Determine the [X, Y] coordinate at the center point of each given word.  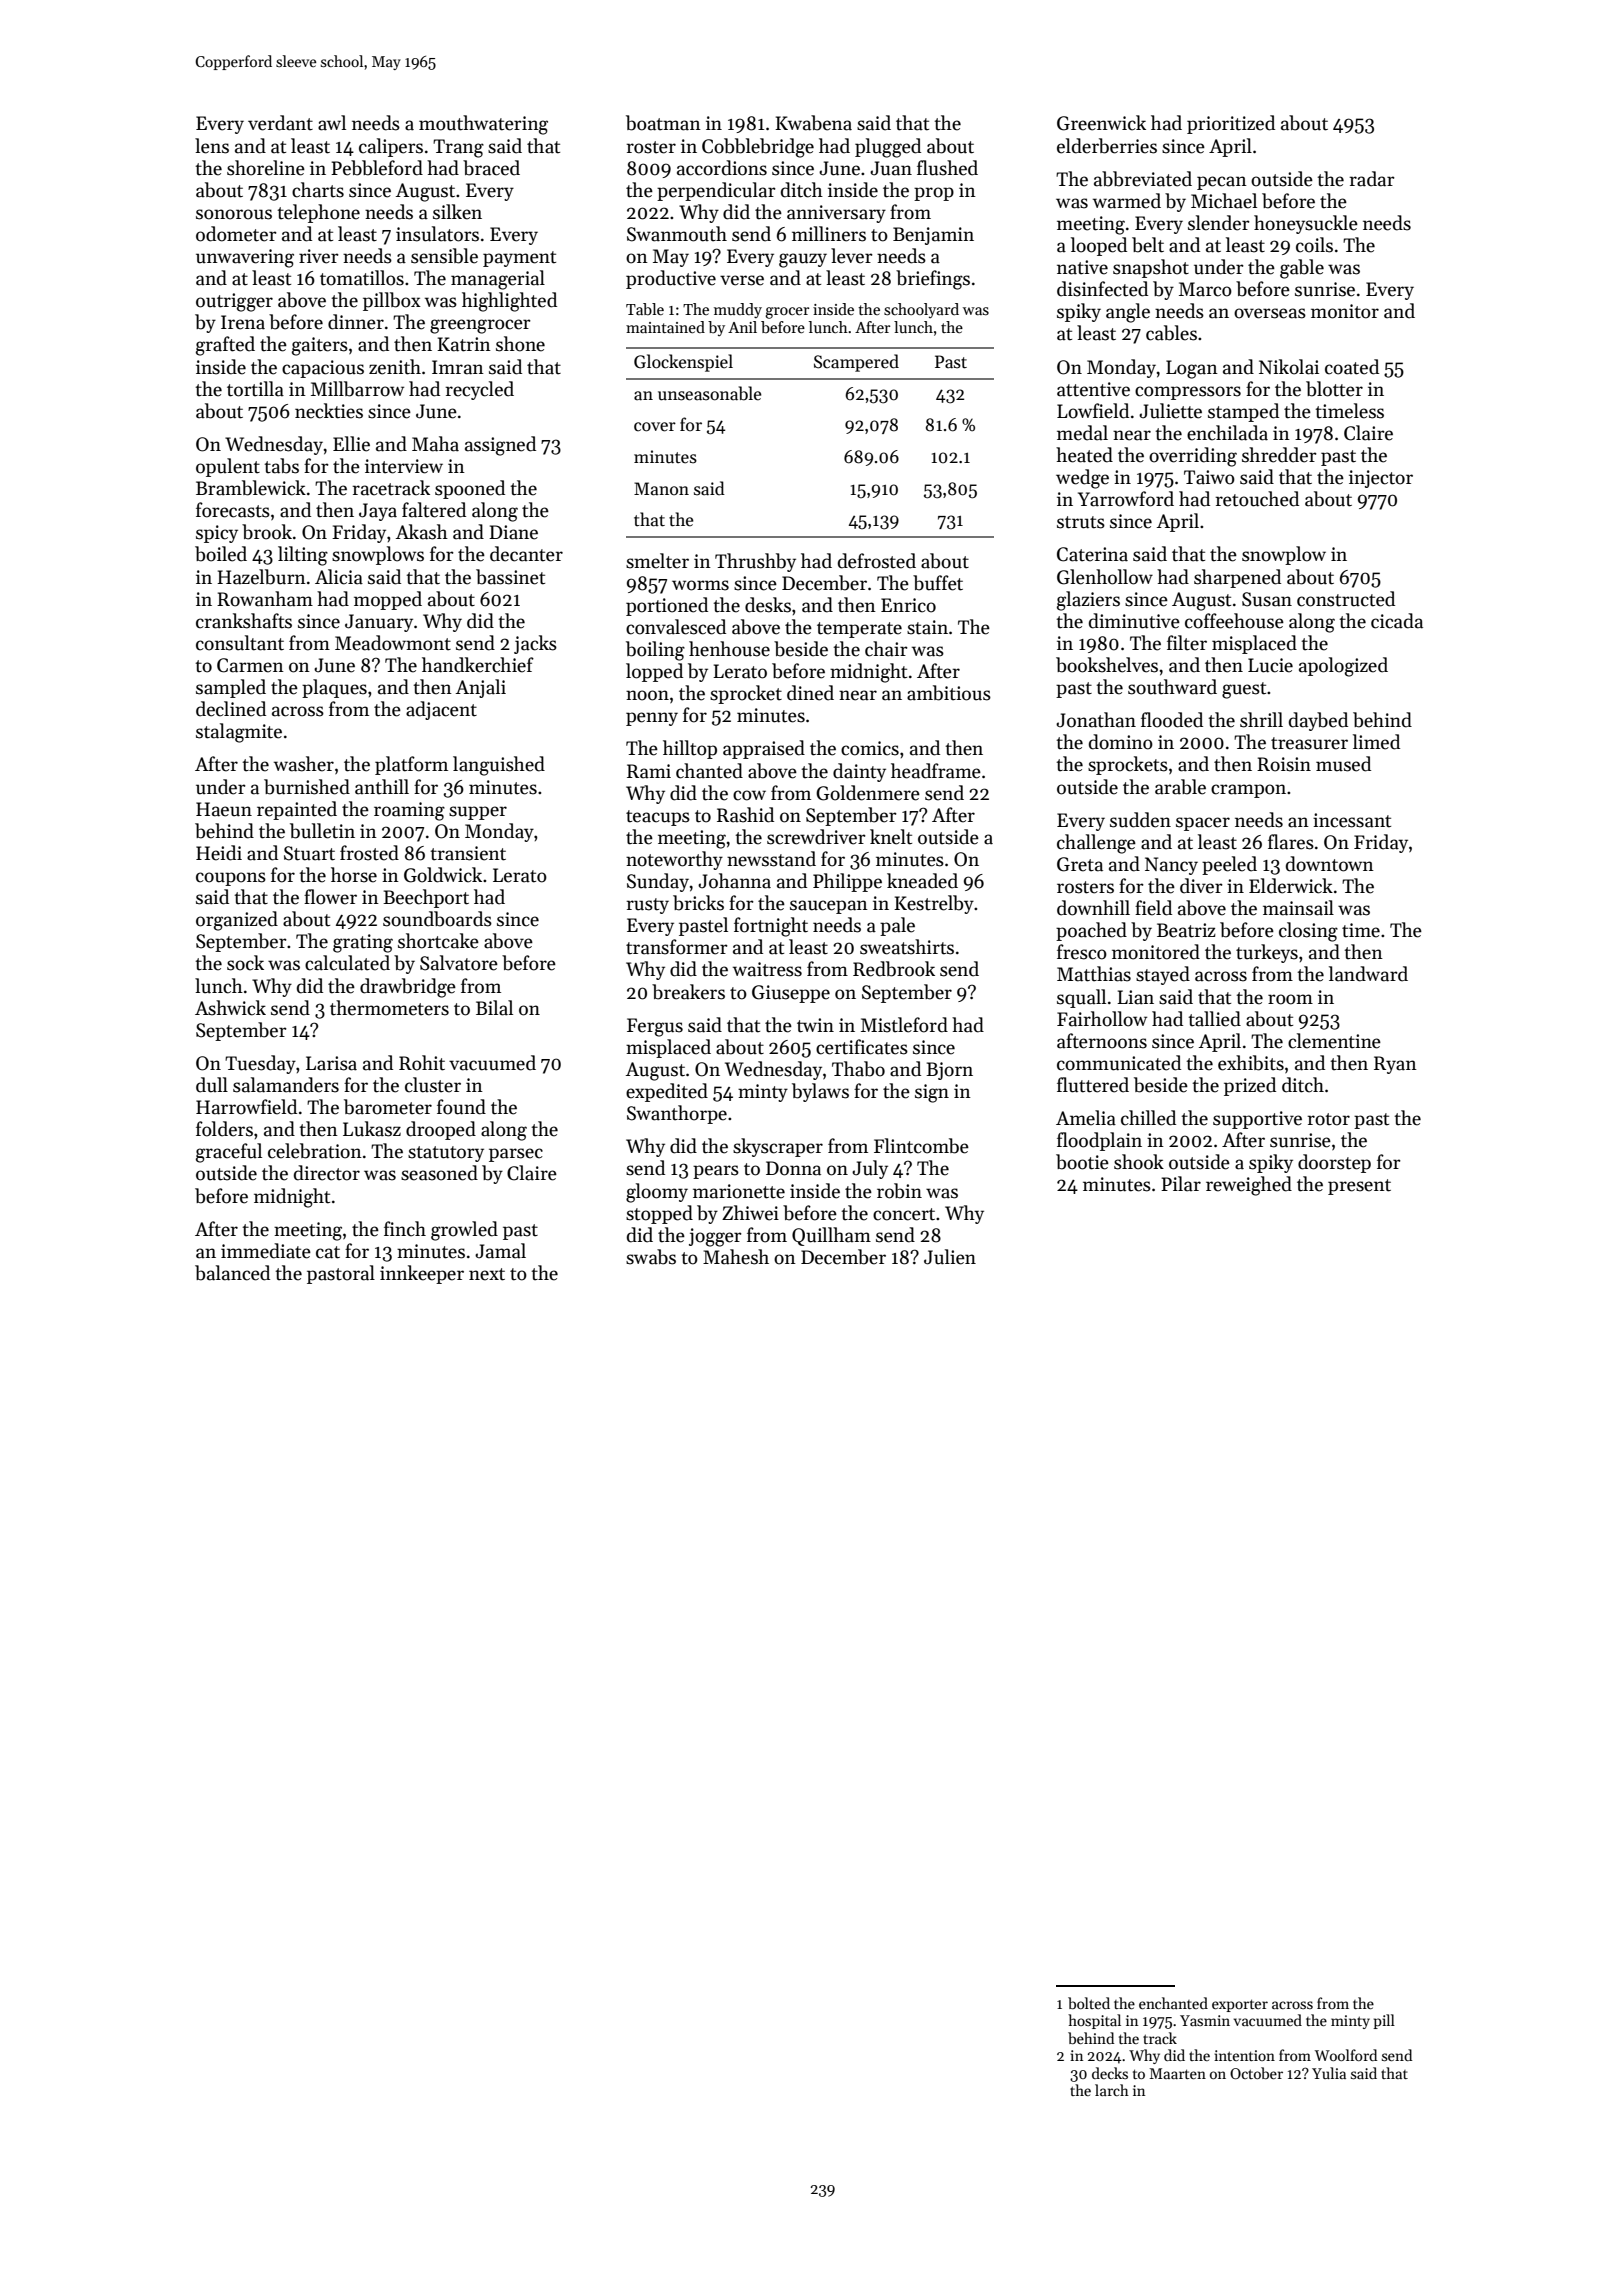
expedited [667, 1092]
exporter [1240, 2005]
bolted [1089, 2003]
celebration [315, 1151]
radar [1372, 179]
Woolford [1346, 2055]
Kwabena [813, 123]
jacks [535, 644]
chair [886, 649]
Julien [950, 1257]
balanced [232, 1273]
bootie [1082, 1162]
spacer [1203, 824]
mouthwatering [483, 125]
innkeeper [422, 1274]
